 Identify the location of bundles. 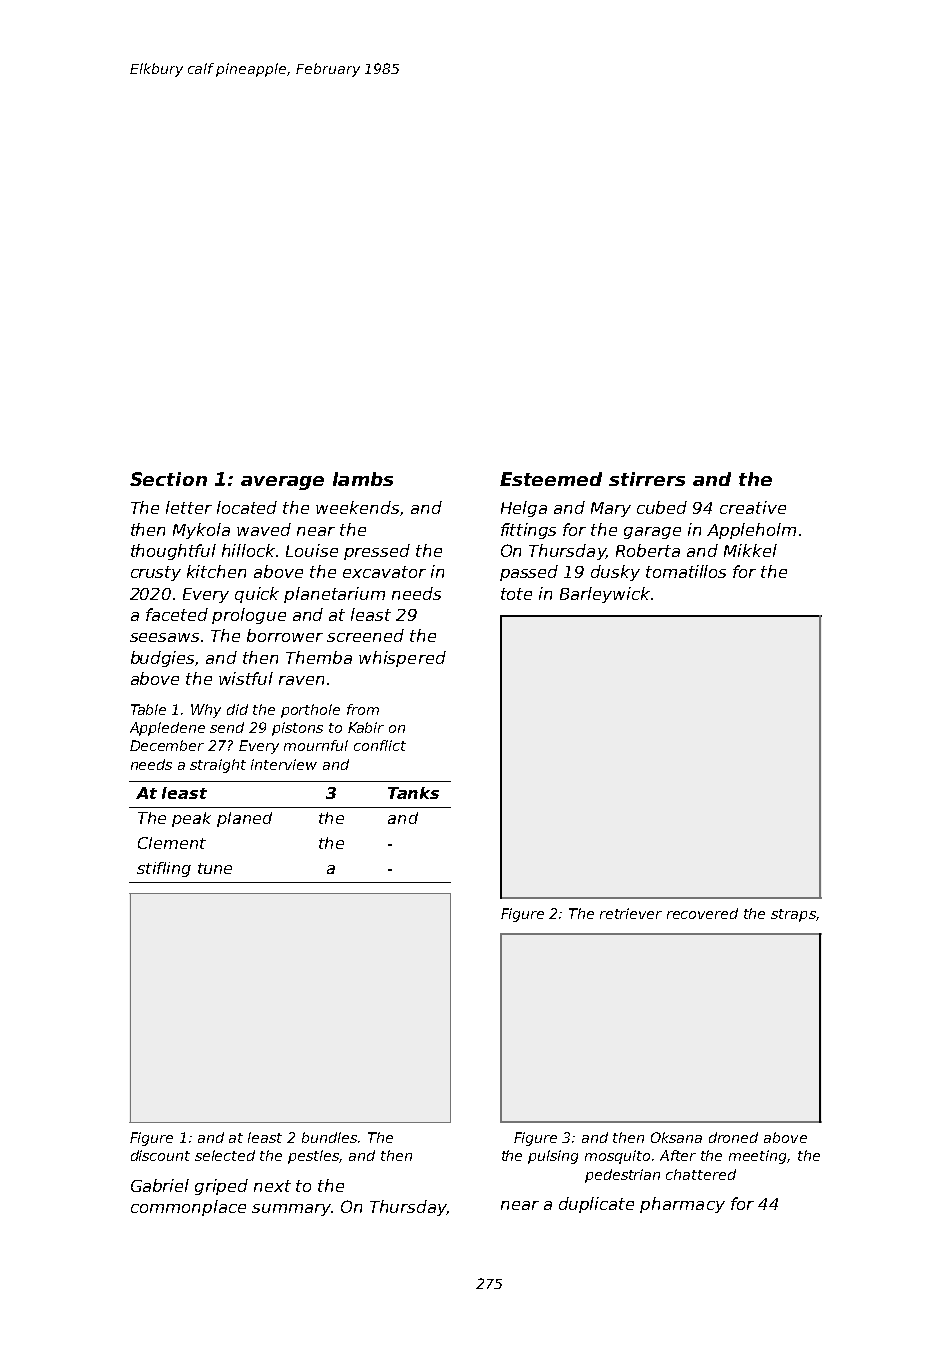
(329, 1137).
